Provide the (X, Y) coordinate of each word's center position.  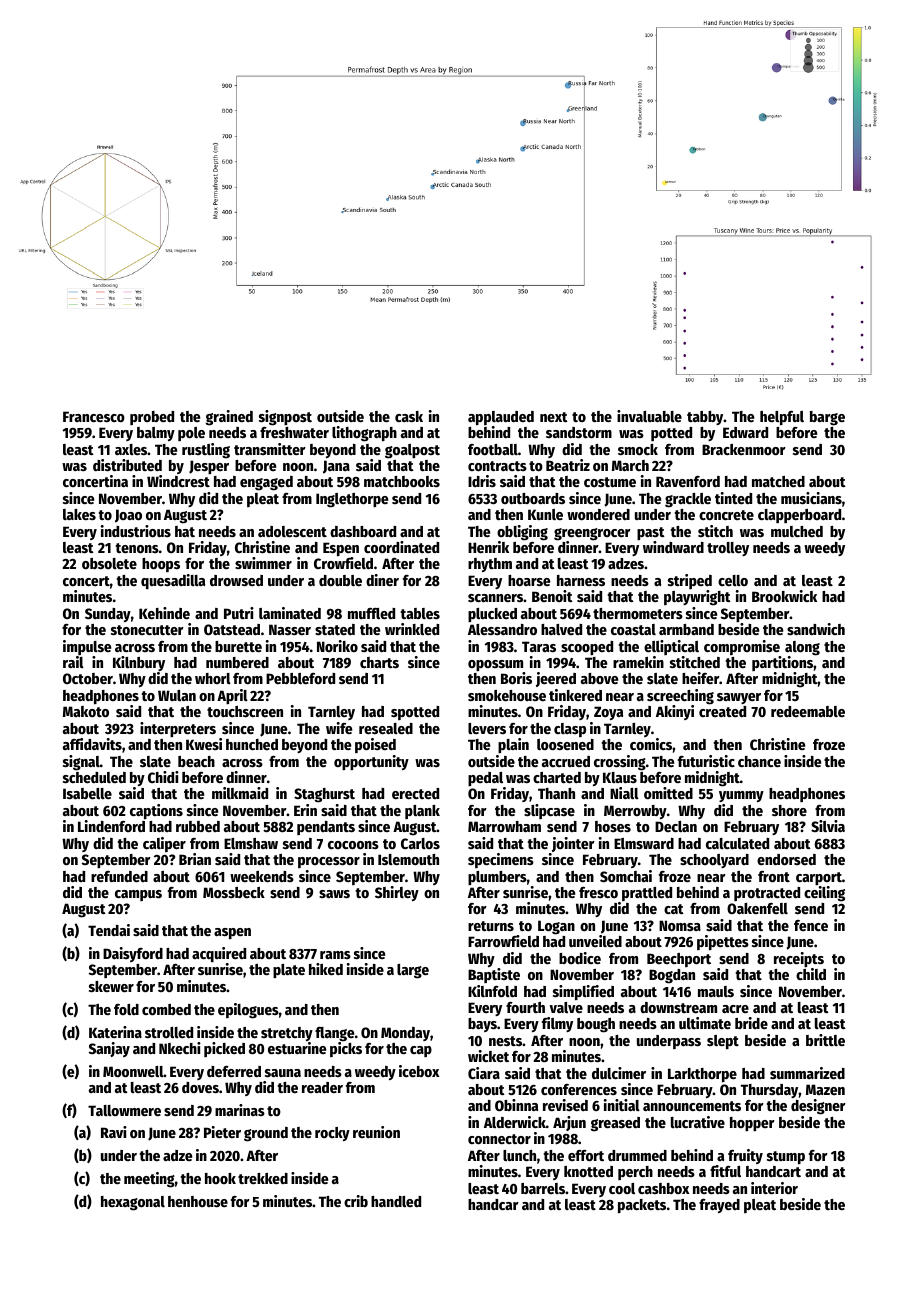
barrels (543, 1188)
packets (642, 1206)
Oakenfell (757, 908)
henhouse (198, 1201)
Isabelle (87, 793)
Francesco (94, 416)
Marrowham (504, 826)
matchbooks (402, 481)
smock (638, 449)
